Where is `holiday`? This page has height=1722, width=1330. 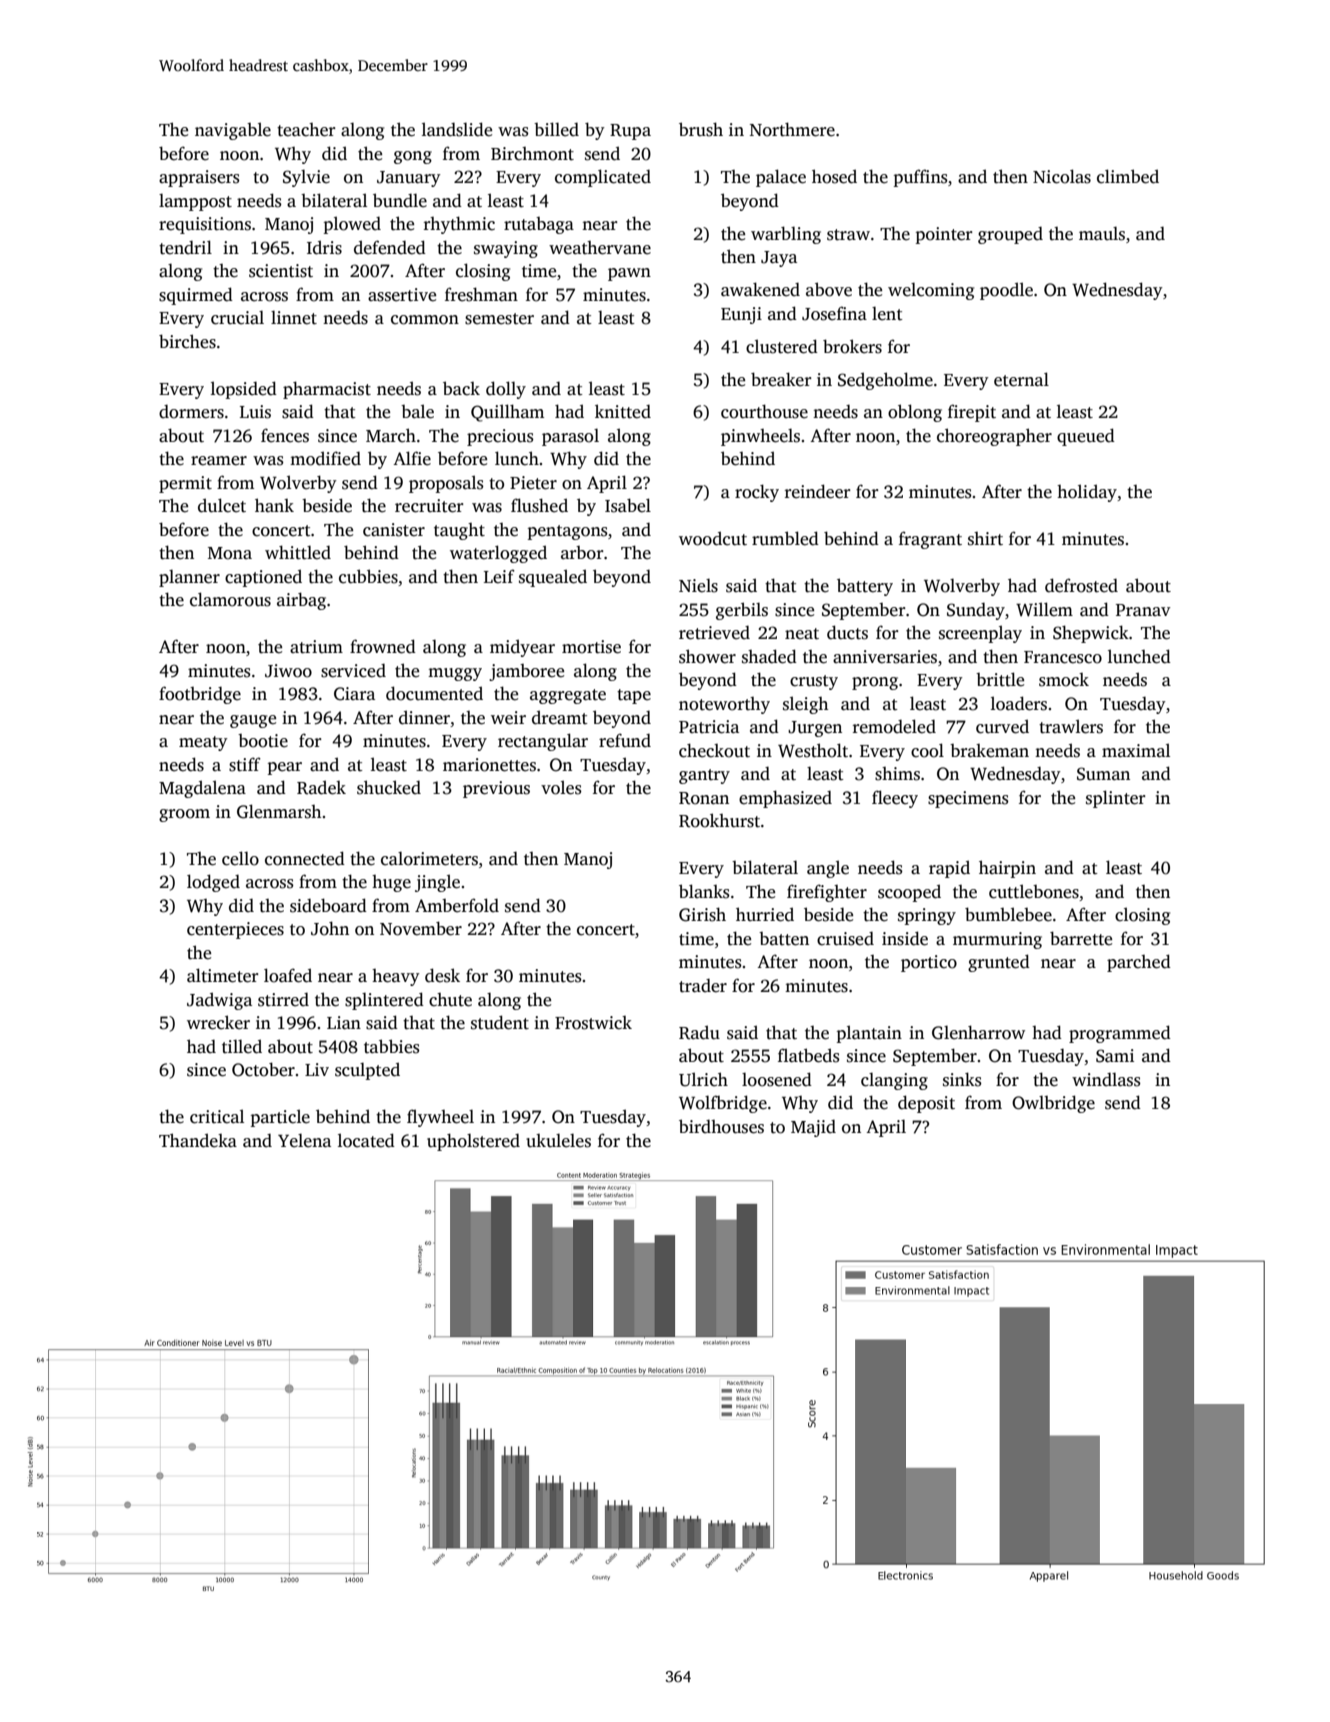 holiday is located at coordinates (1087, 493).
